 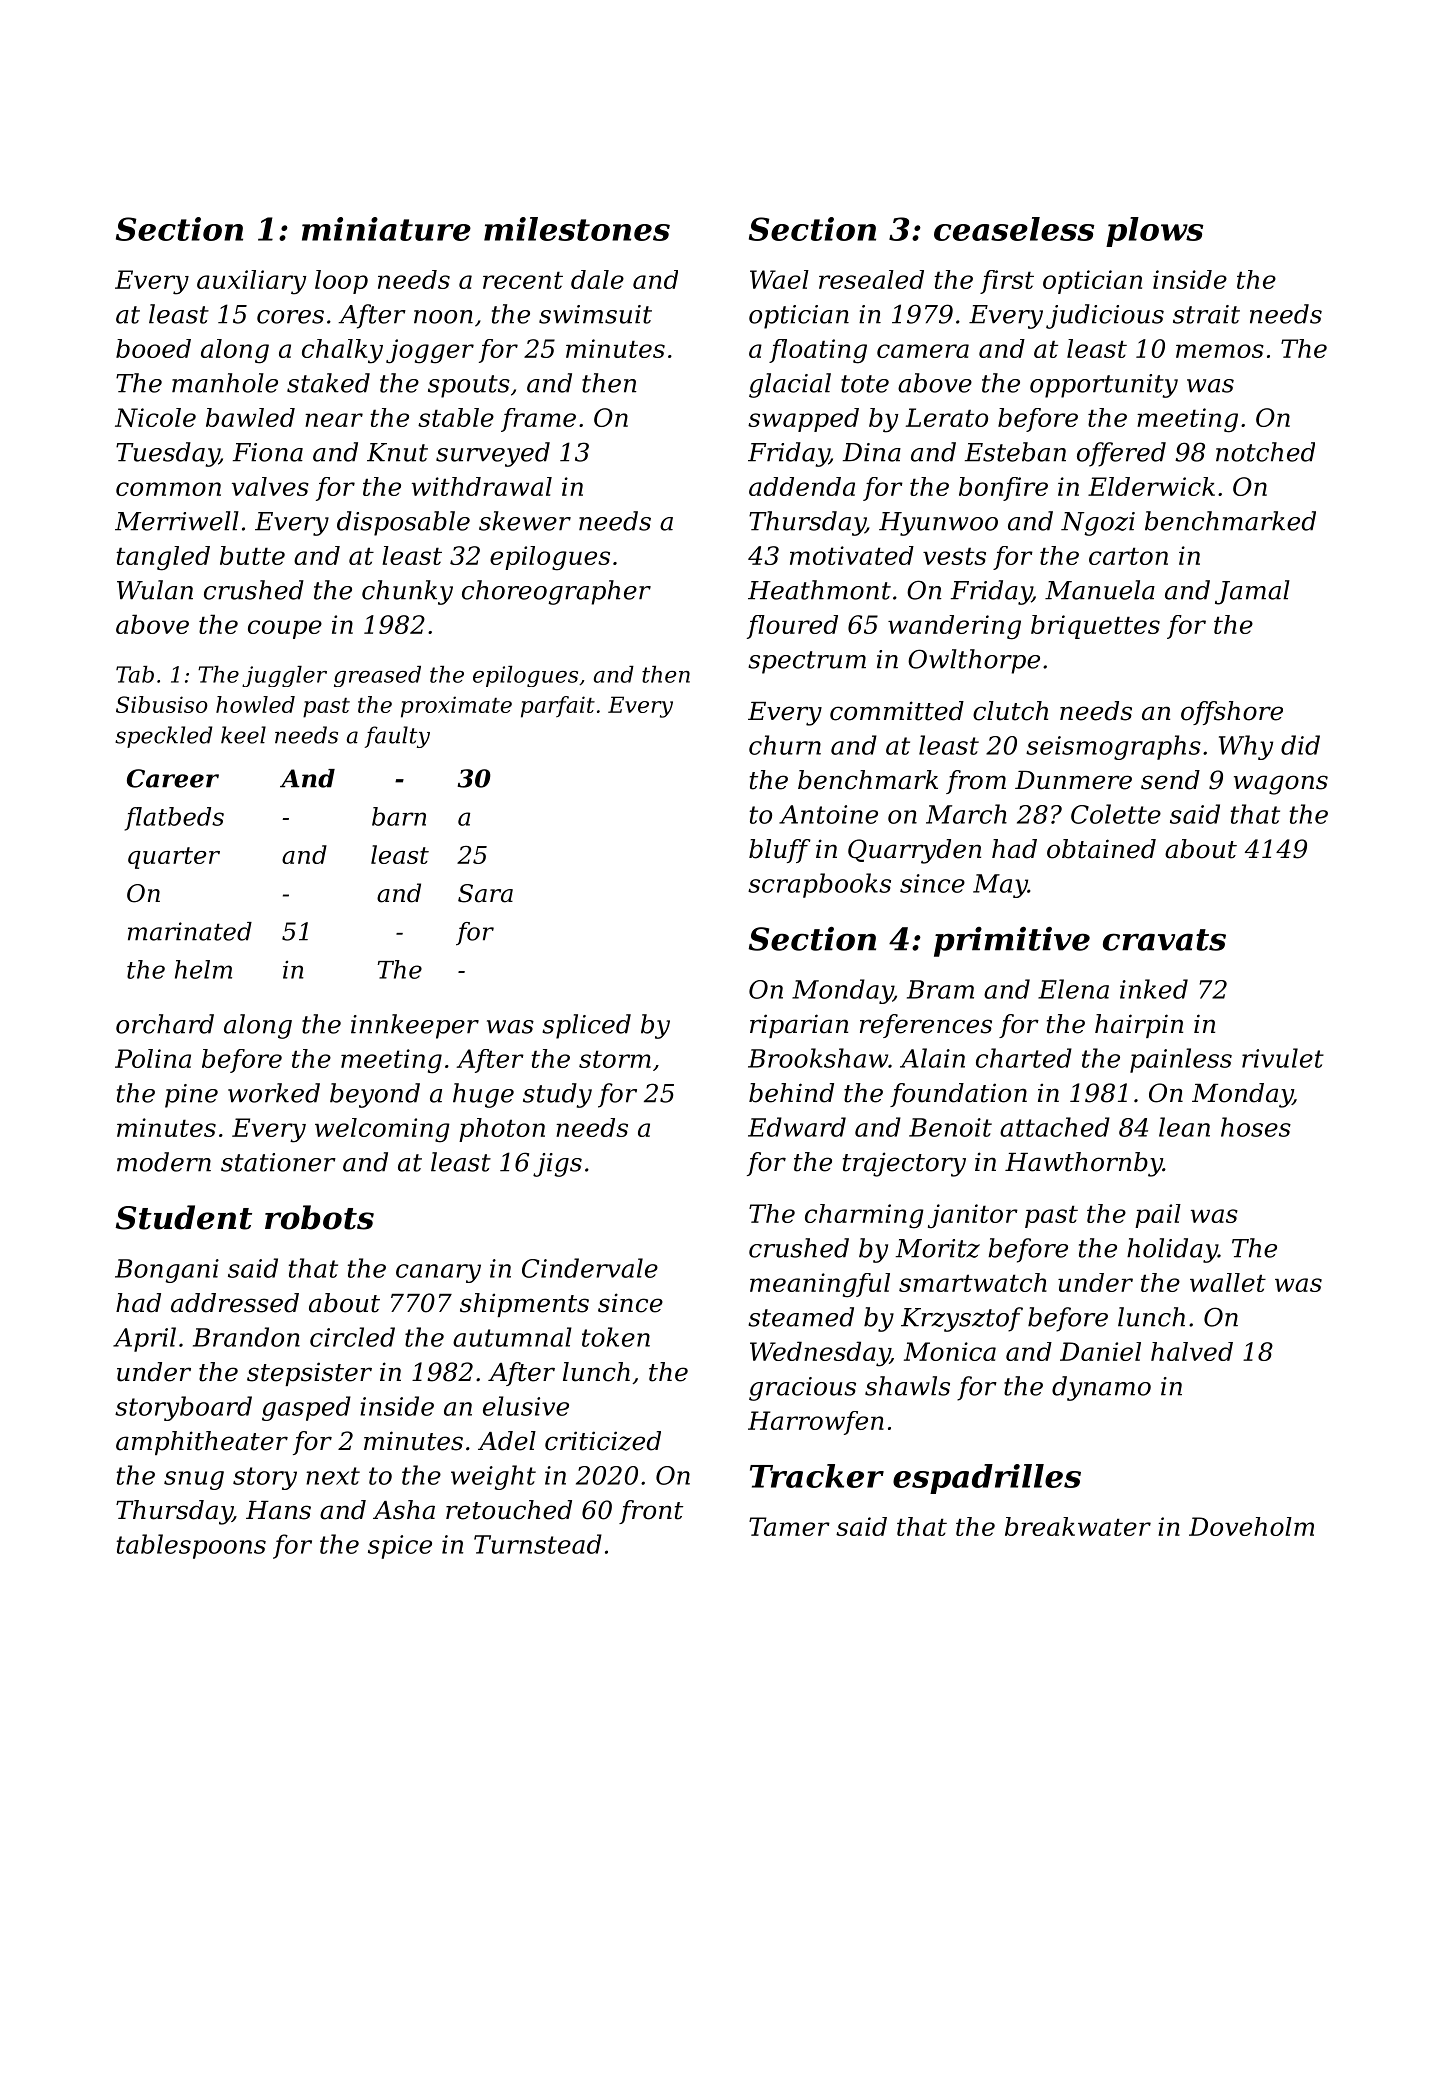 What do you see at coordinates (525, 521) in the document?
I see `skewer` at bounding box center [525, 521].
